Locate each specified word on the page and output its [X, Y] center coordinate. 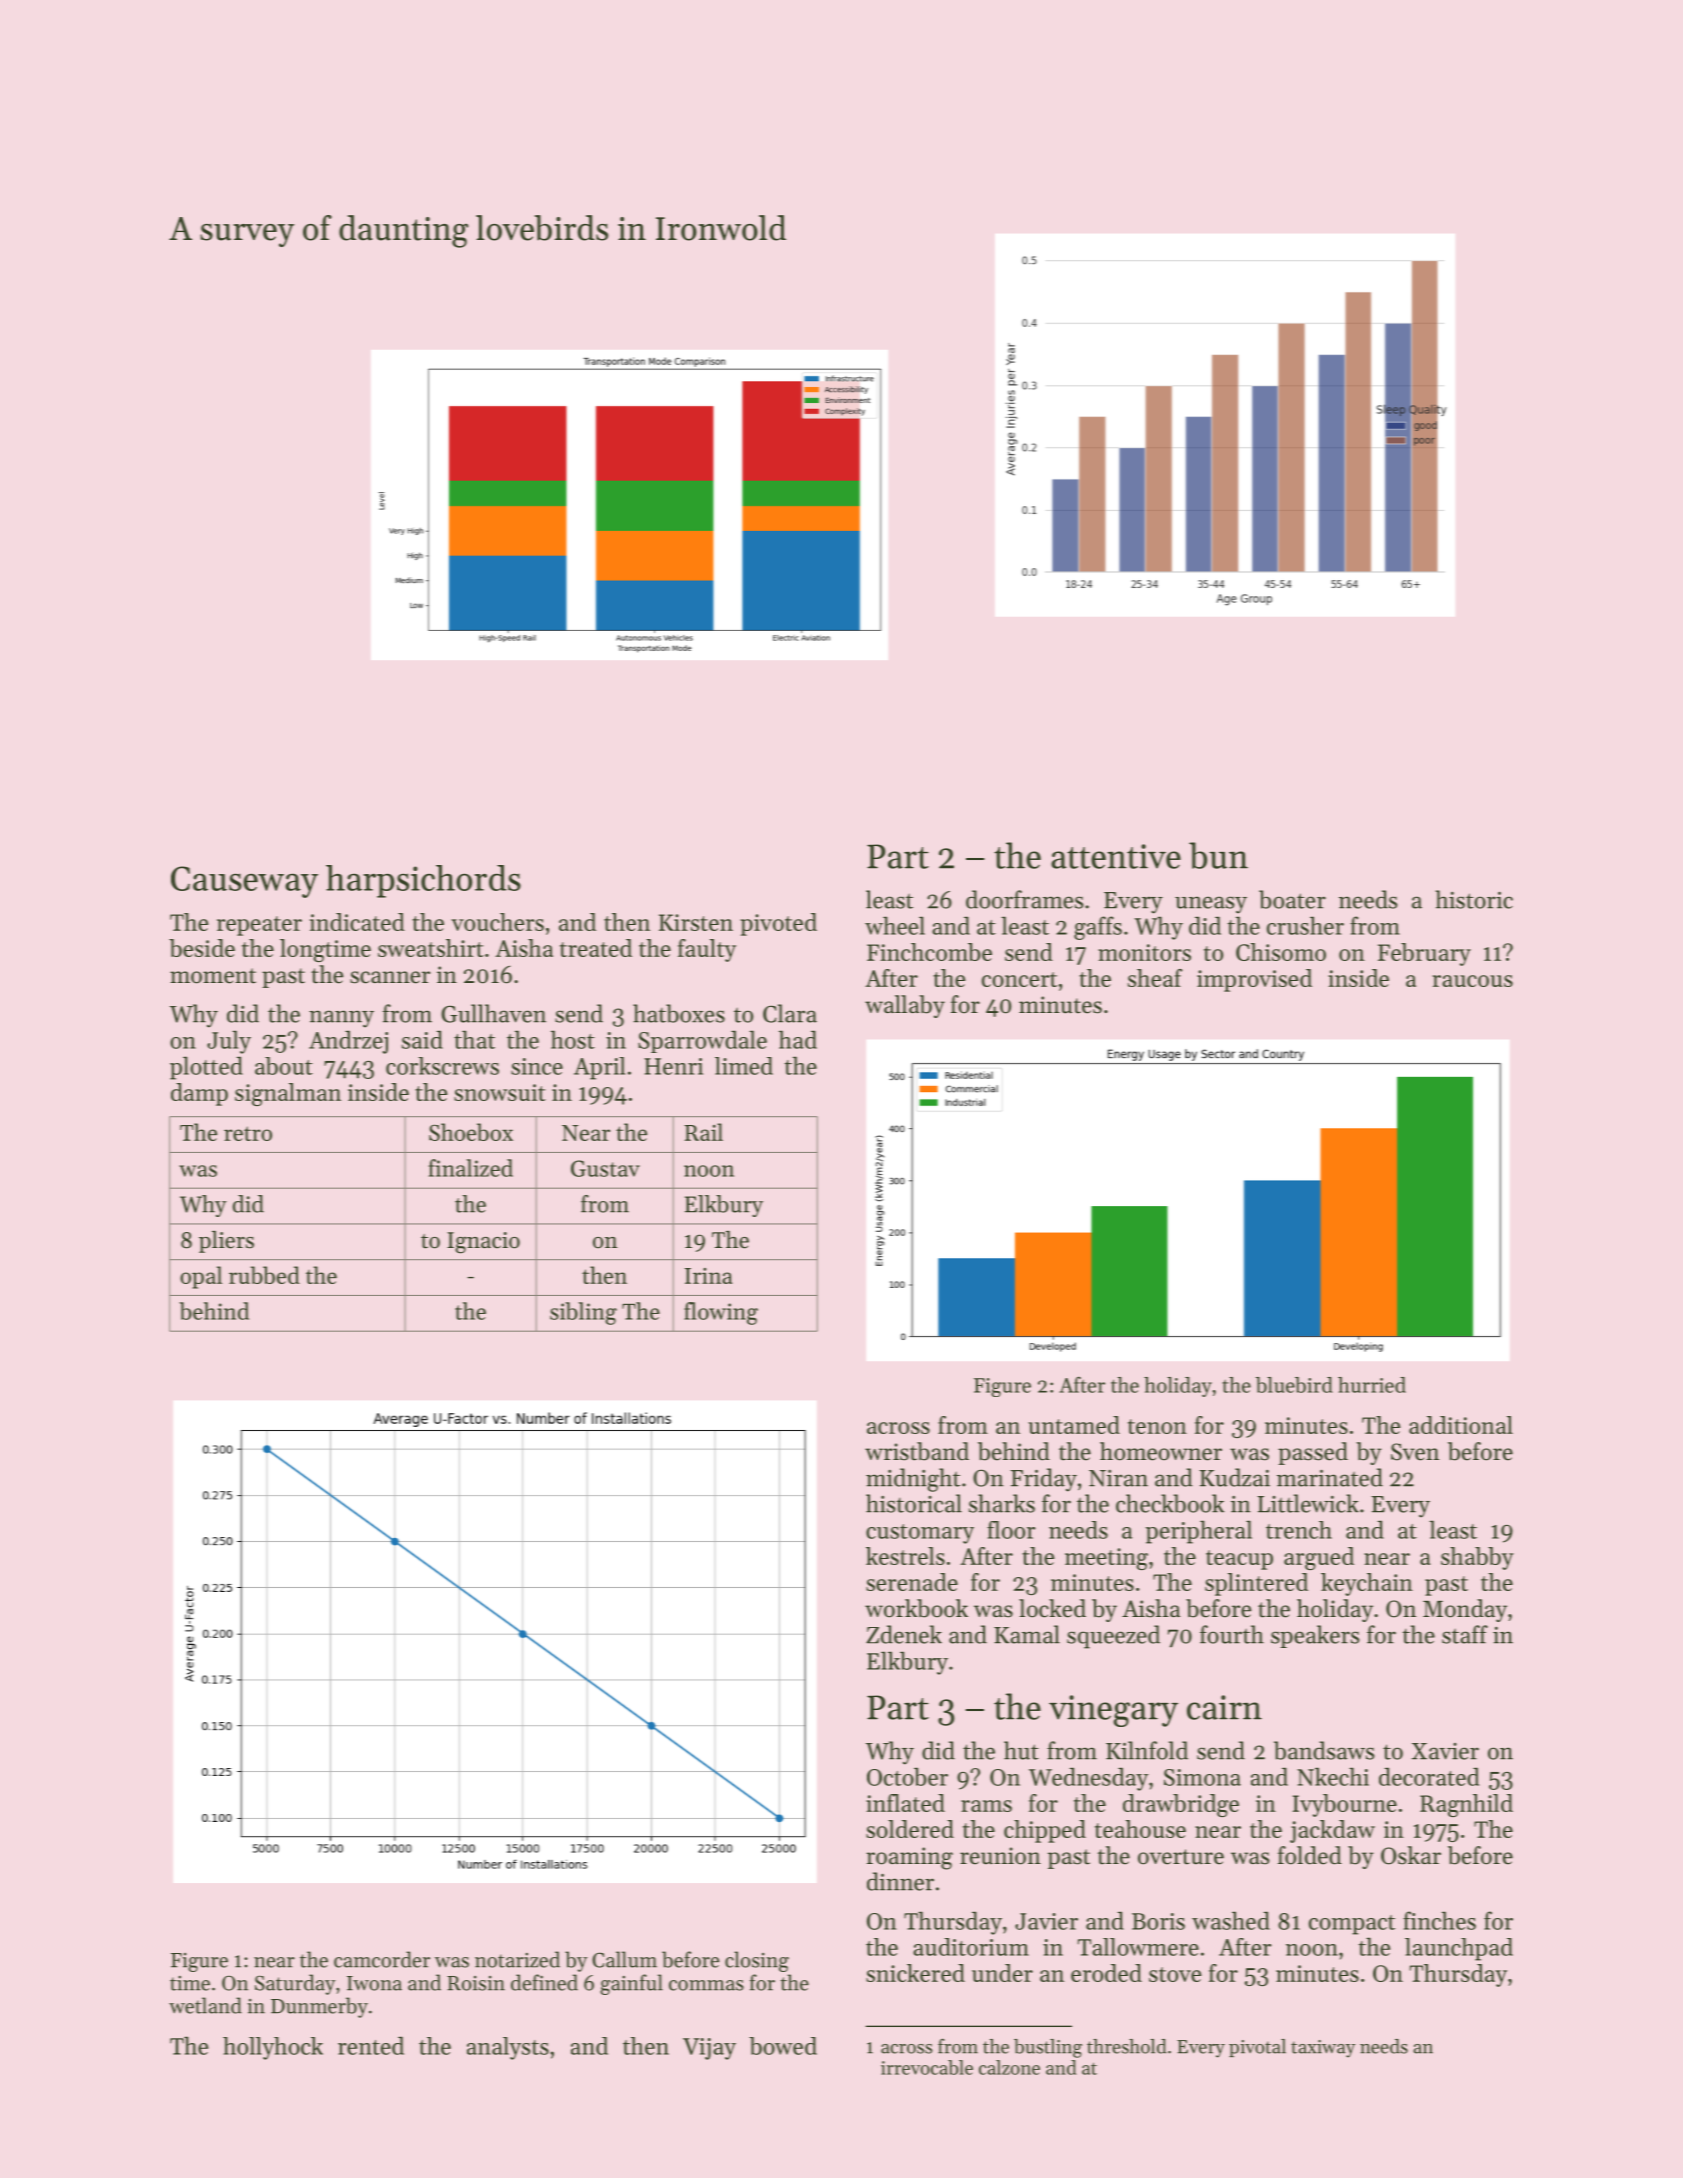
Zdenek [904, 1634]
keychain [1367, 1584]
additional [1461, 1425]
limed [744, 1066]
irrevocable [927, 2067]
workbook [916, 1608]
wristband [917, 1451]
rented [371, 2045]
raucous [1473, 981]
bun [1218, 855]
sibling [583, 1313]
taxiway [1323, 2049]
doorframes [1024, 899]
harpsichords [423, 881]
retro [248, 1133]
